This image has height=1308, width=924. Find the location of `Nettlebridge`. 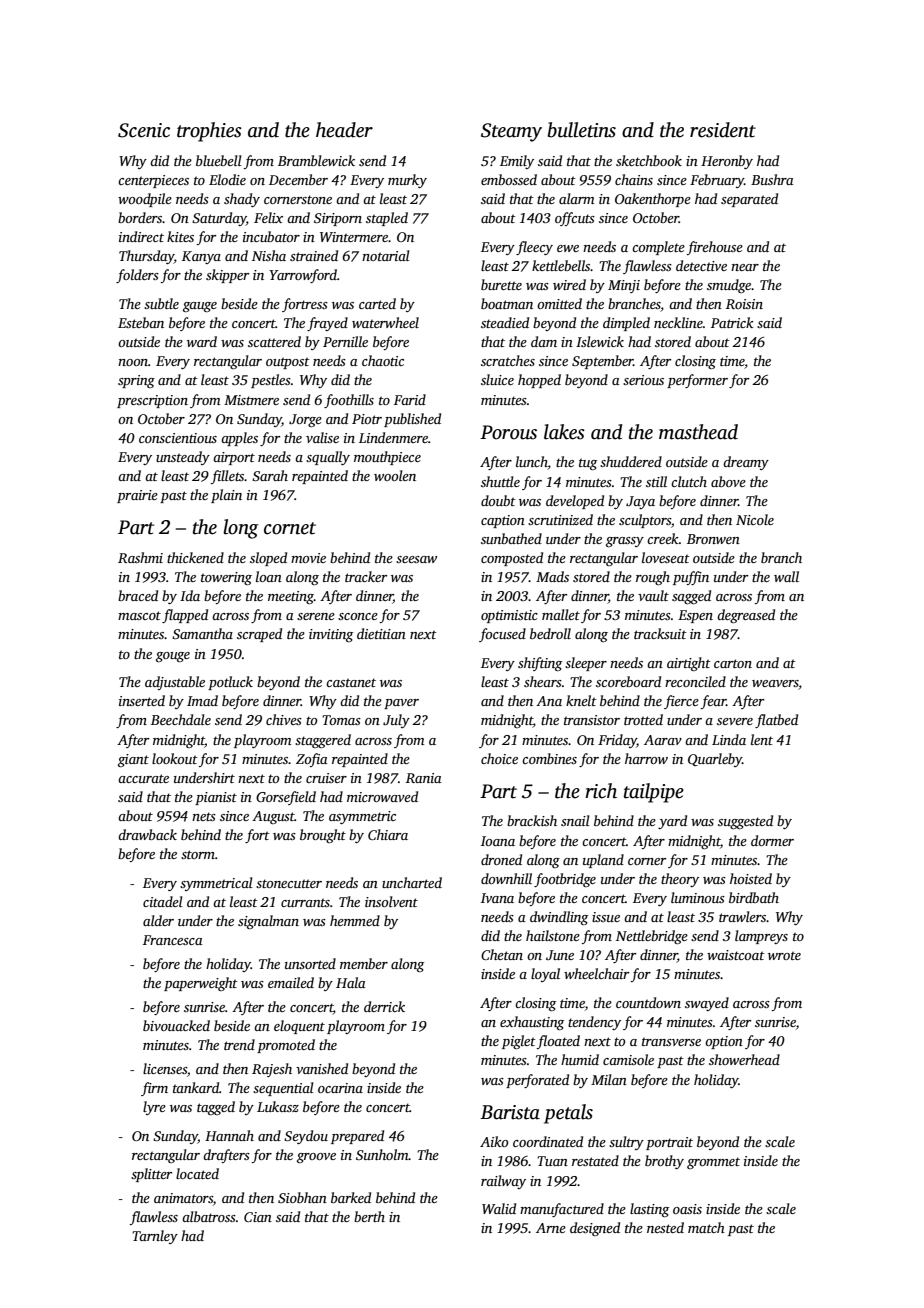

Nettlebridge is located at coordinates (652, 937).
